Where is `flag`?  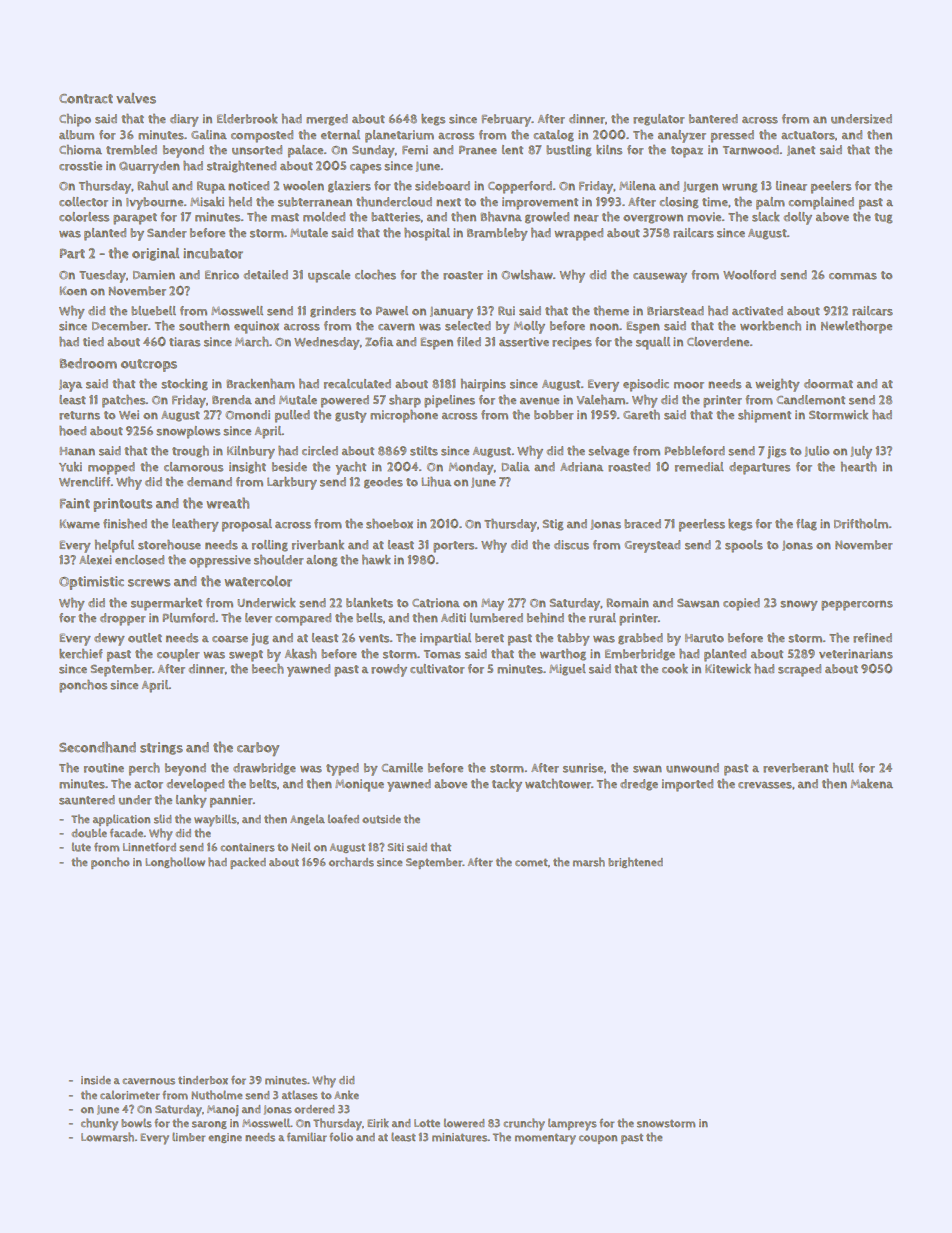 flag is located at coordinates (806, 525).
